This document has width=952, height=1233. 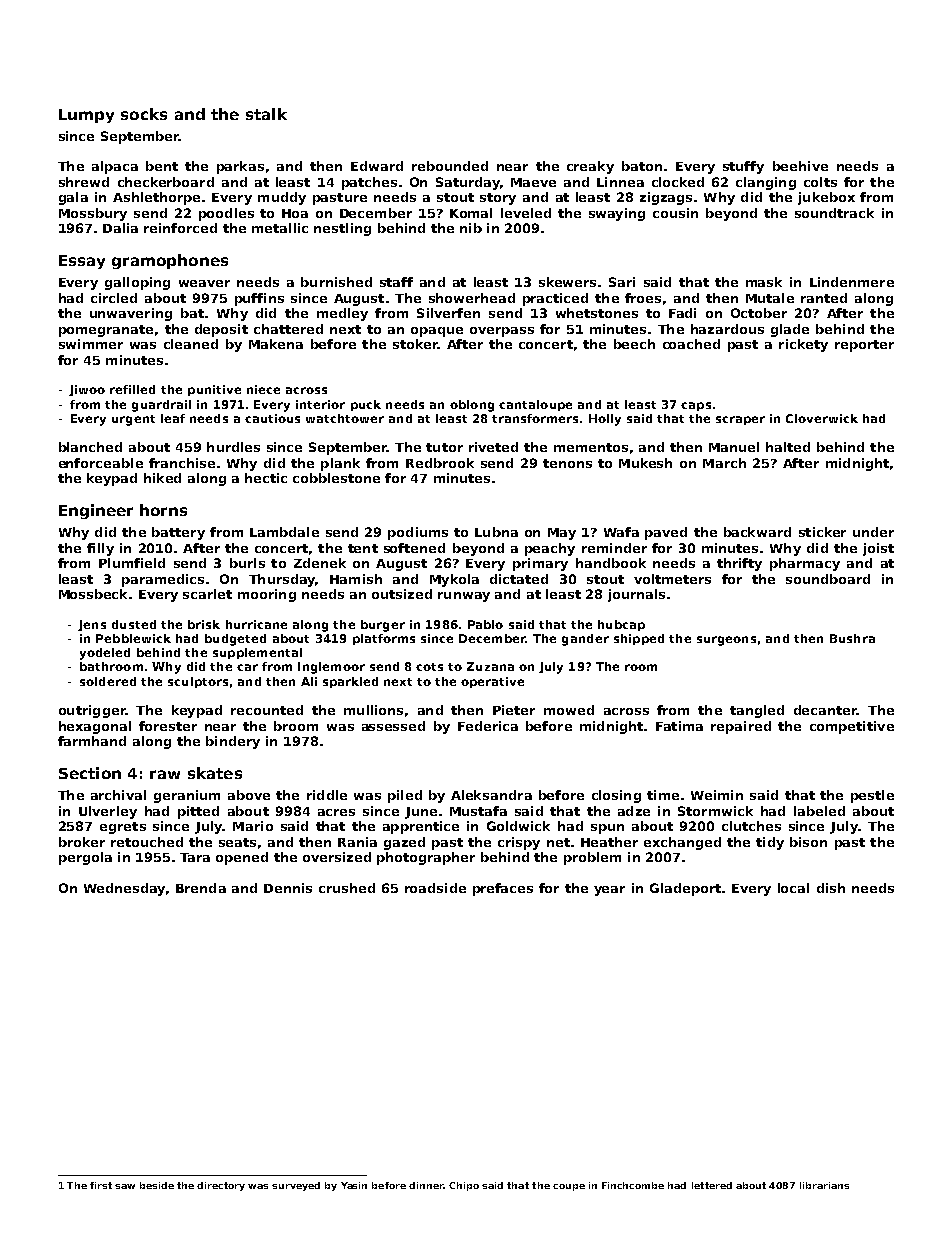 I want to click on creaky, so click(x=590, y=167).
